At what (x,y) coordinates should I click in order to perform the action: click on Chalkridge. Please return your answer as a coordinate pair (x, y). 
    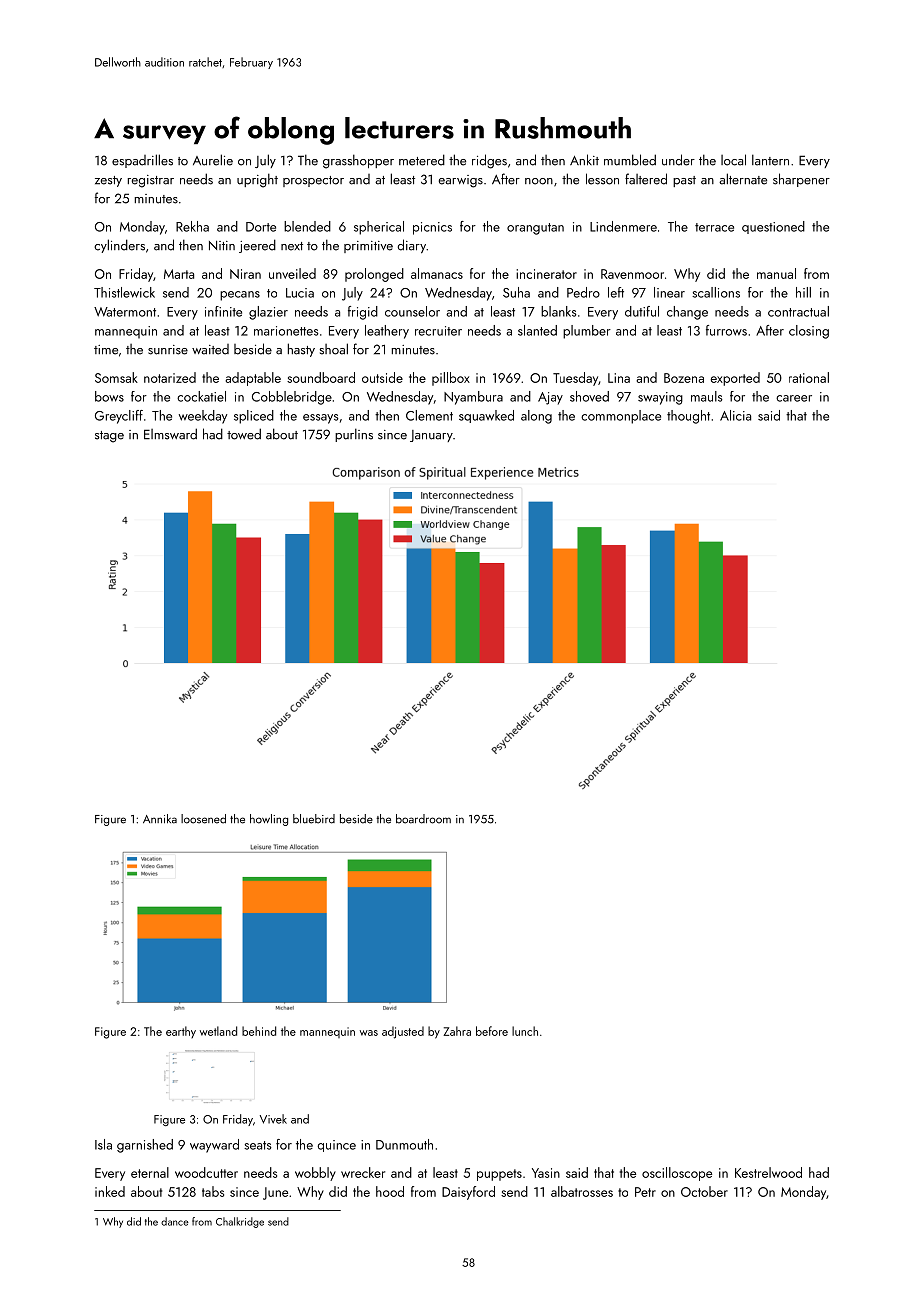
    Looking at the image, I should click on (240, 1222).
